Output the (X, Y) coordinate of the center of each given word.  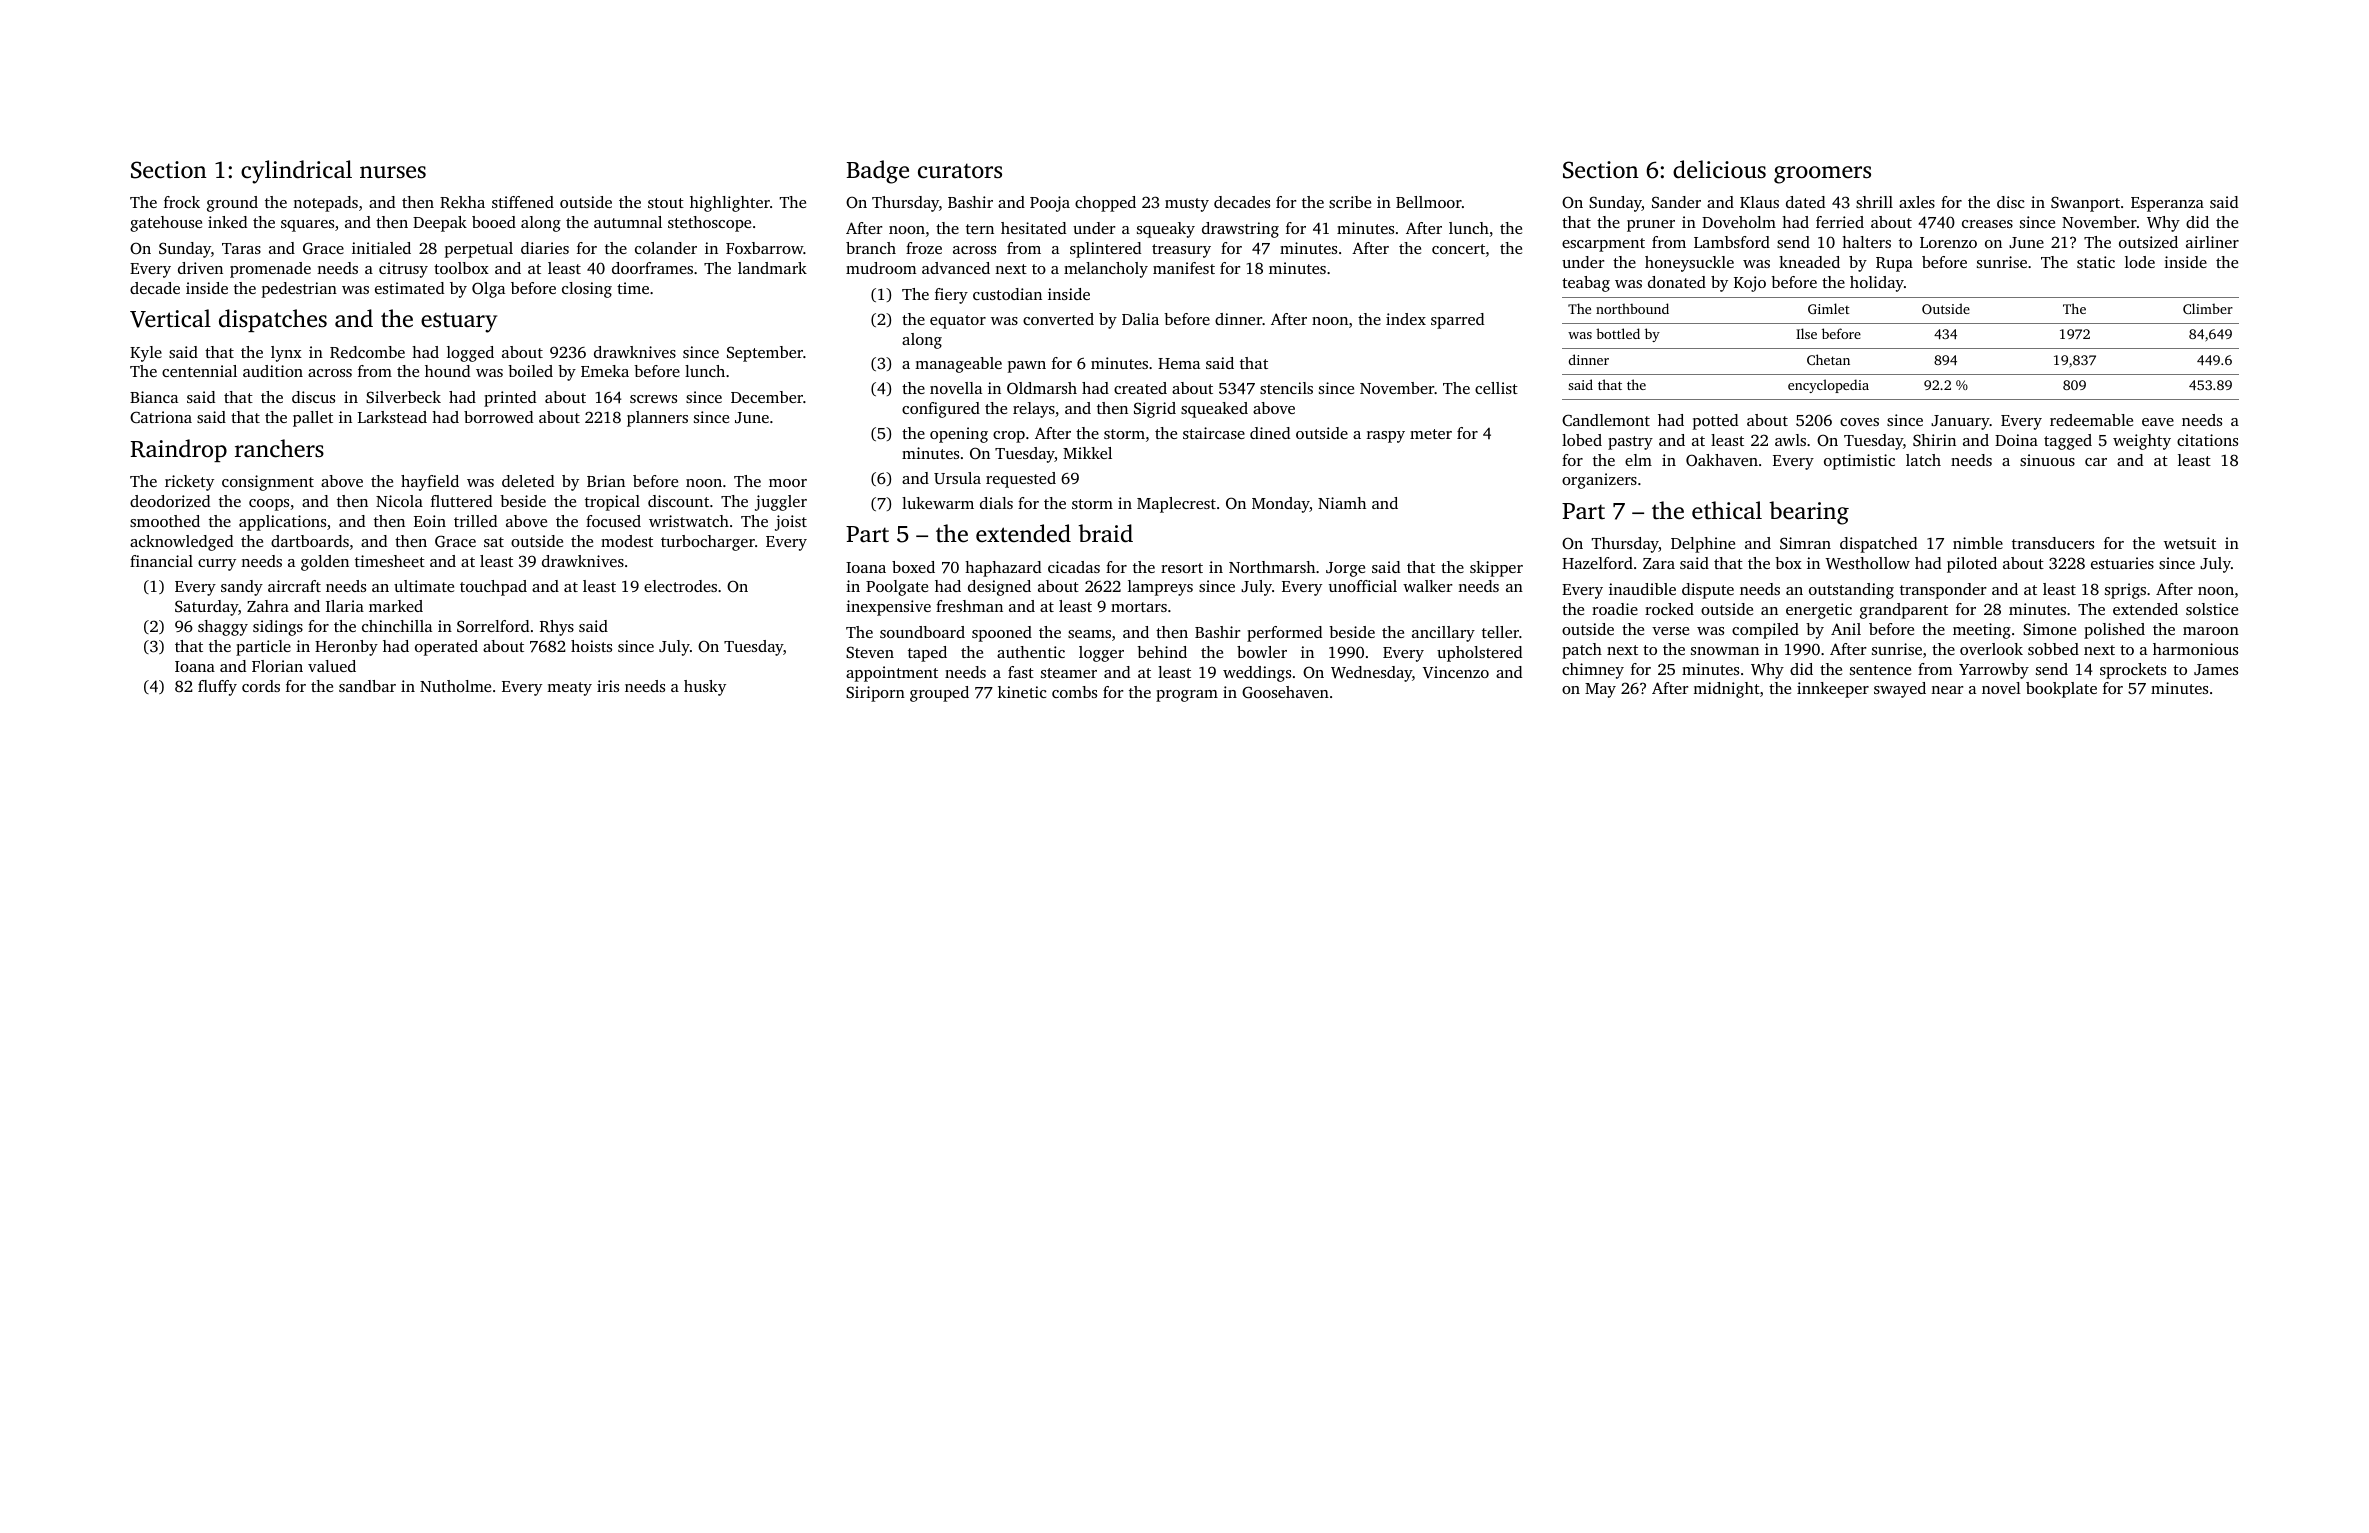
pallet (313, 419)
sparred (1457, 321)
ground (232, 204)
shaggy (223, 628)
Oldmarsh (1042, 388)
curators (960, 171)
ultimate (424, 586)
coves (1859, 422)
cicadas (1074, 567)
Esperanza (2167, 204)
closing (587, 290)
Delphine (1703, 545)
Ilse (1806, 333)
